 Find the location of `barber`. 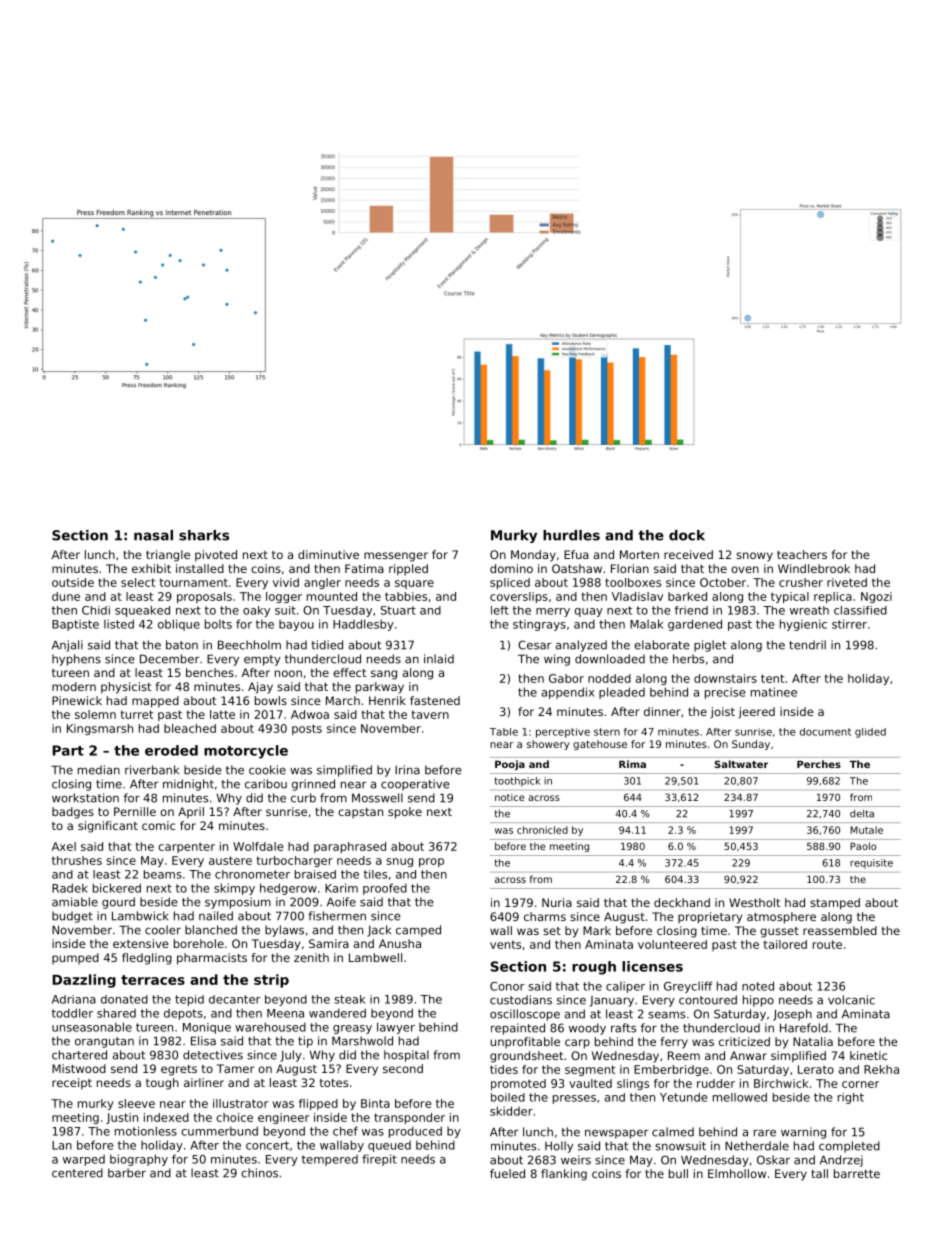

barber is located at coordinates (127, 1173).
